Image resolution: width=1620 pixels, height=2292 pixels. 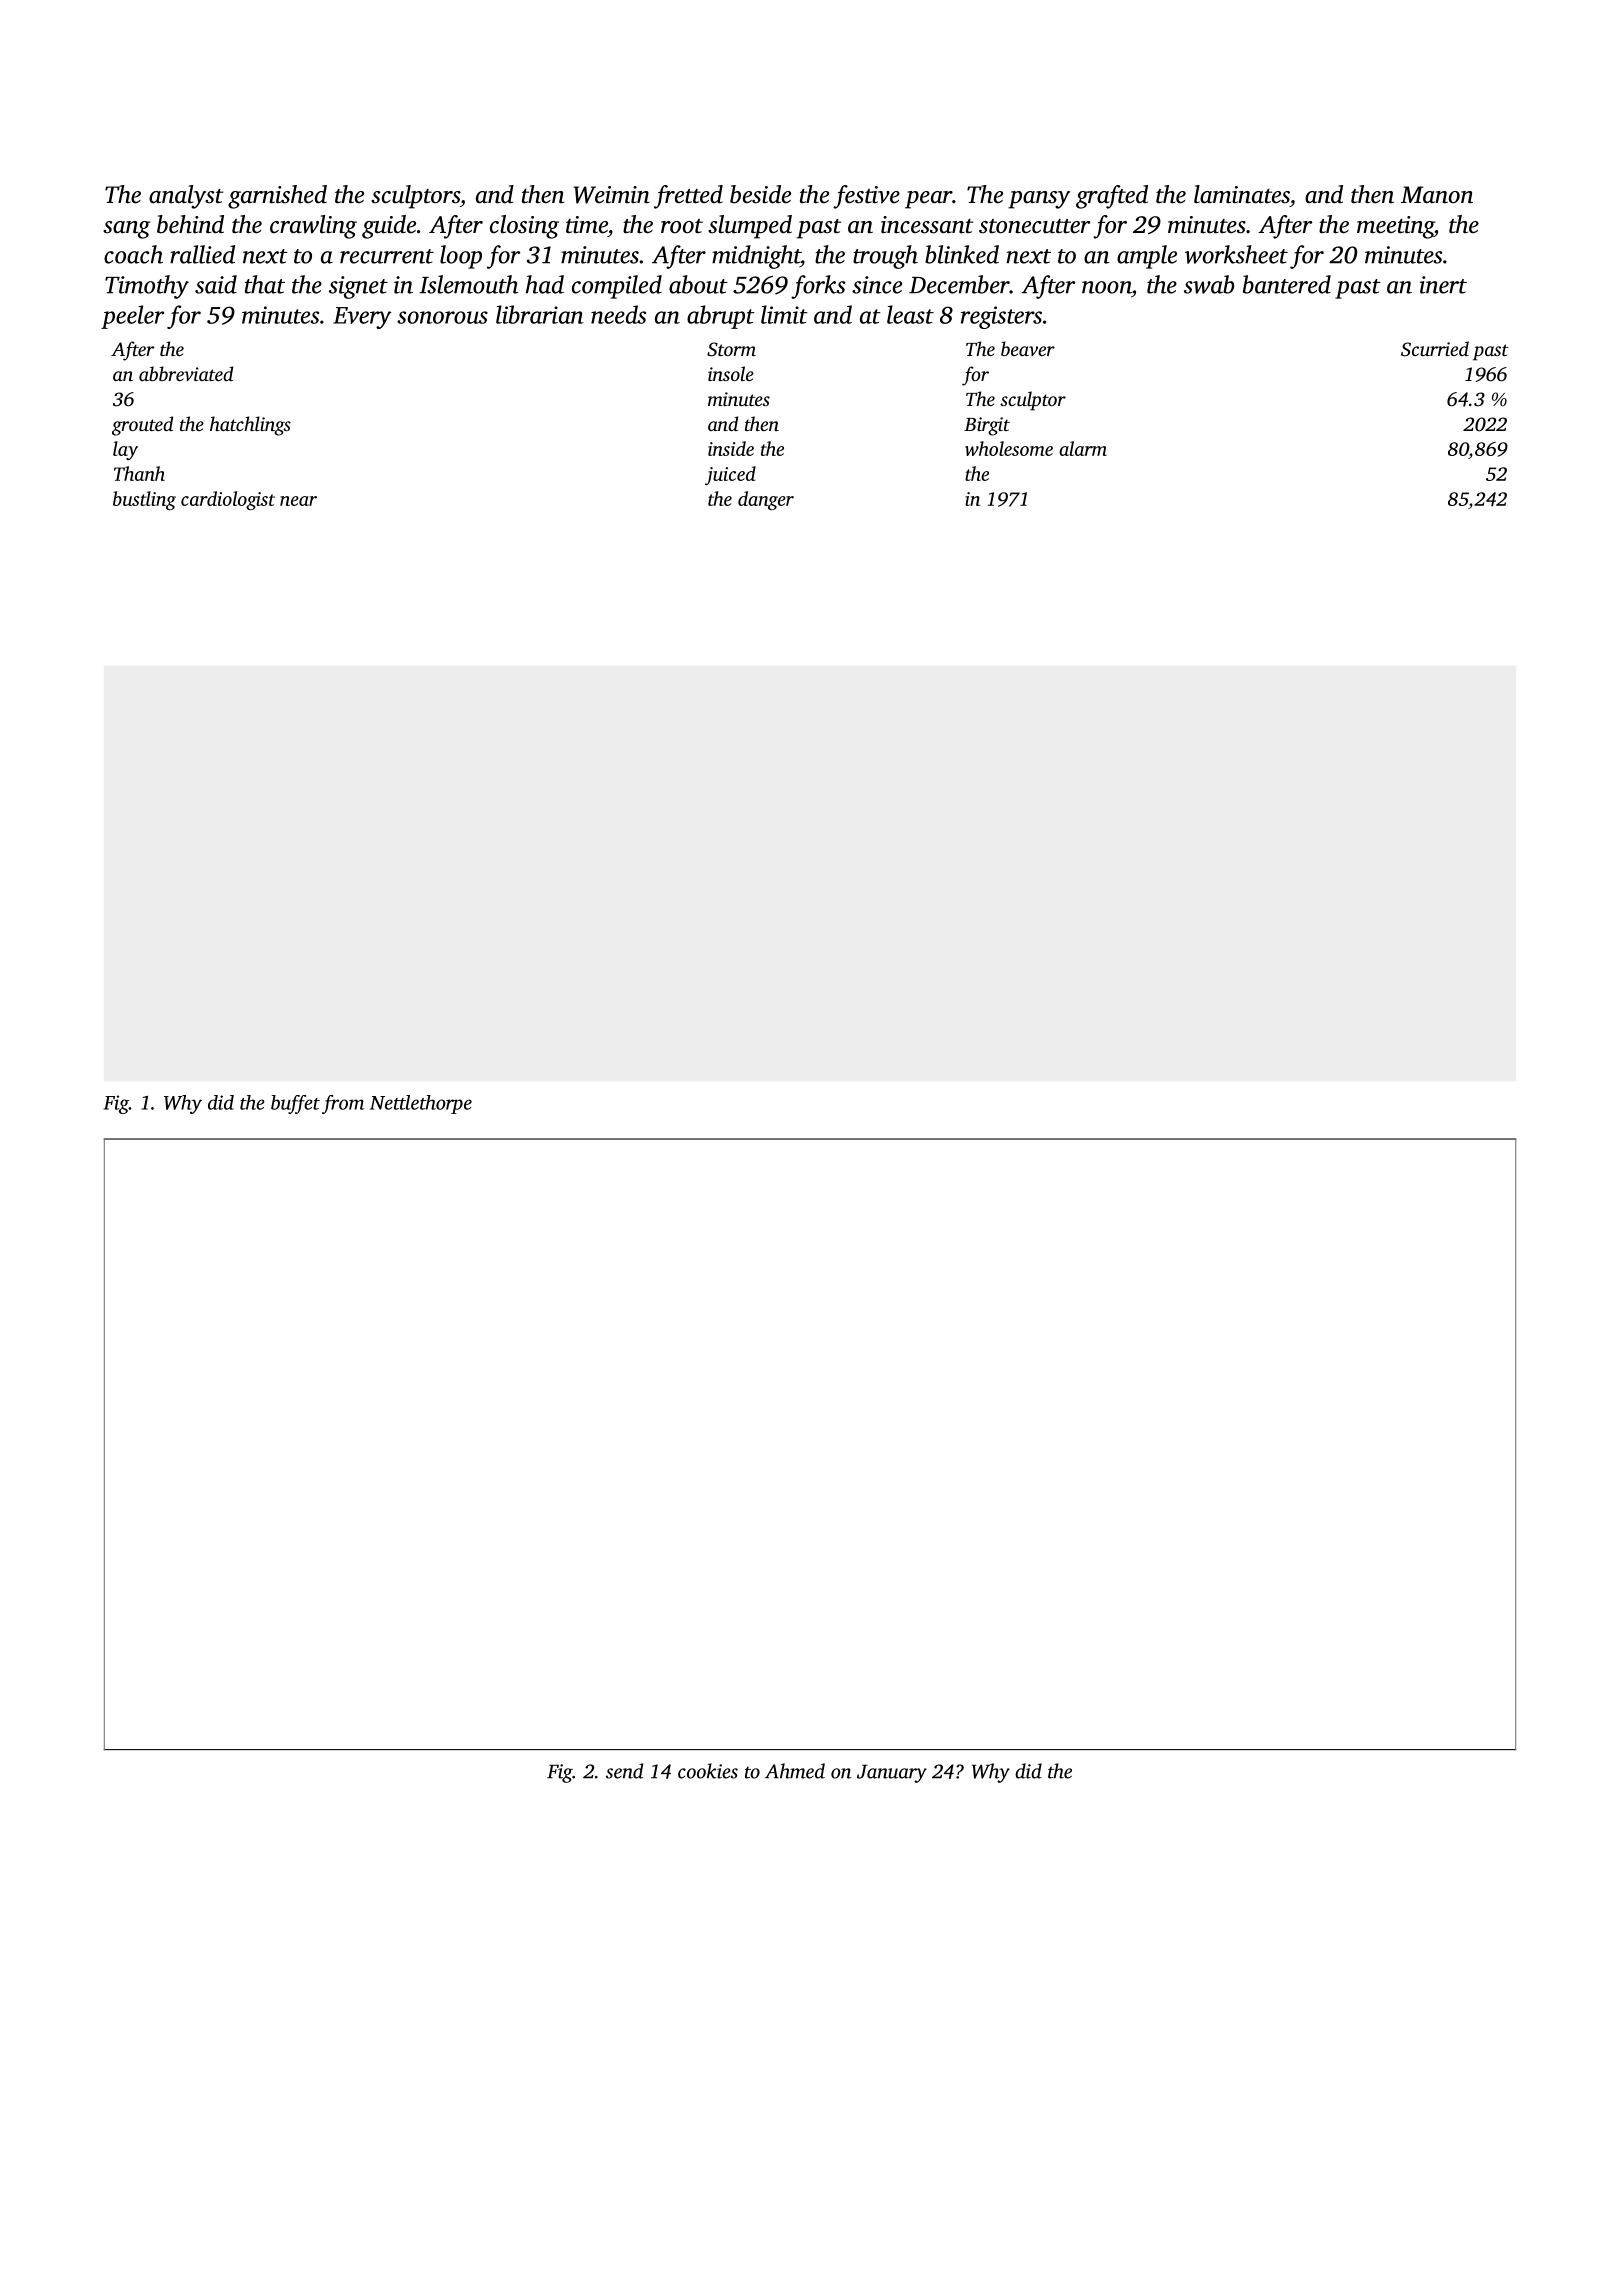 What do you see at coordinates (624, 1771) in the image?
I see `send` at bounding box center [624, 1771].
